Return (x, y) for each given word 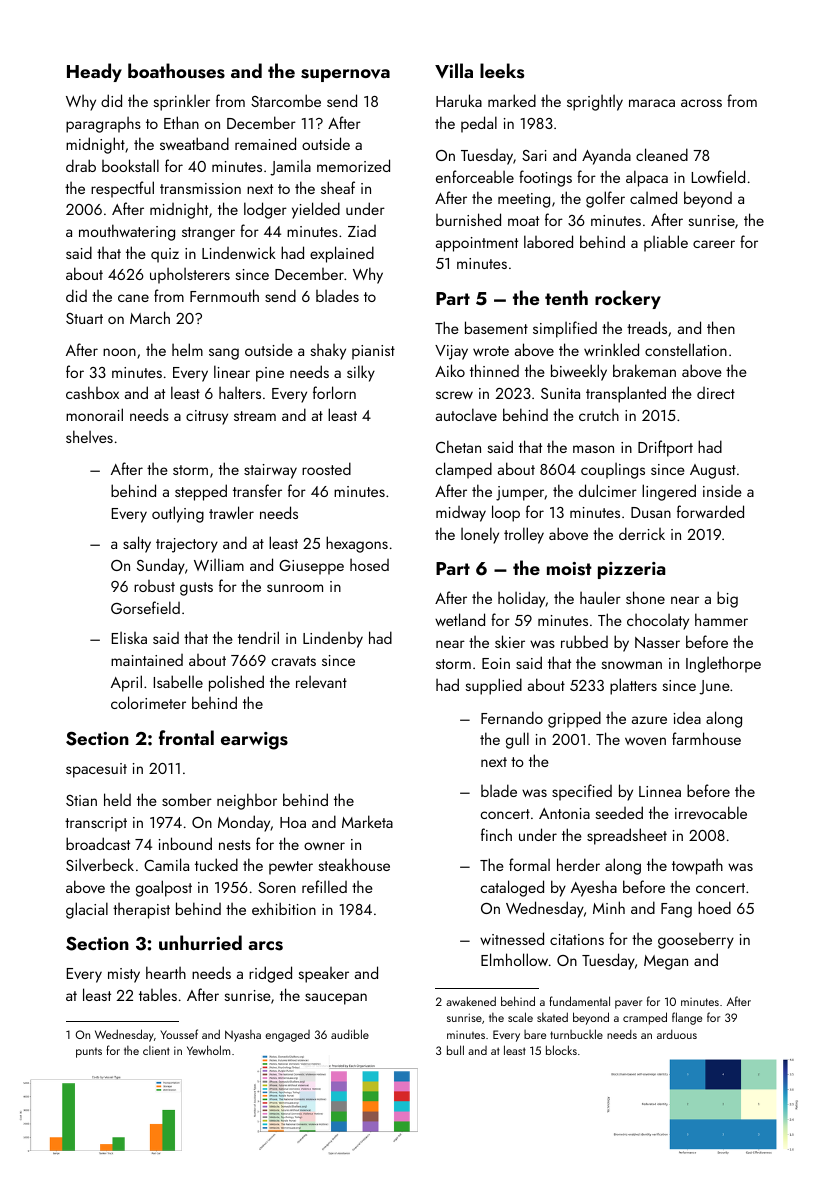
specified (582, 792)
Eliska (129, 638)
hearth (166, 972)
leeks (502, 71)
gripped (574, 719)
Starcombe (286, 100)
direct (716, 393)
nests (235, 845)
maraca (652, 103)
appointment (477, 244)
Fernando (512, 717)
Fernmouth (224, 295)
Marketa (367, 821)
